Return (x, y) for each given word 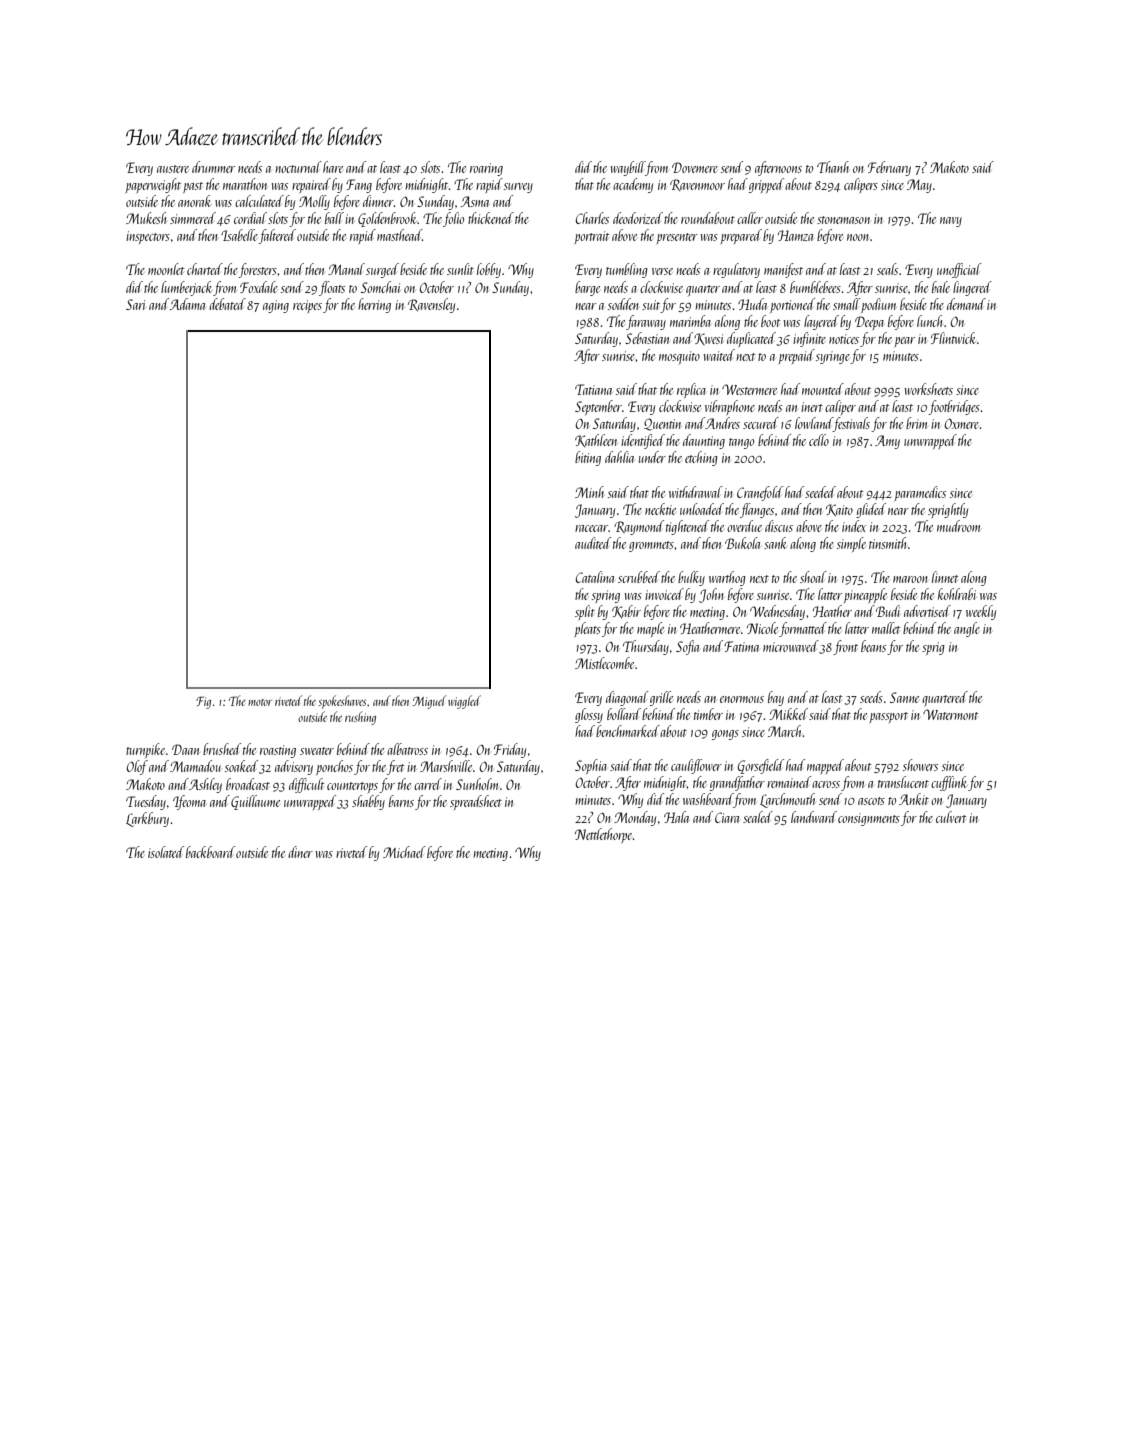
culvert (951, 817)
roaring (486, 169)
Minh (589, 492)
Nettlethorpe (603, 835)
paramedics (920, 493)
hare (333, 167)
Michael (404, 852)
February (889, 168)
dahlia (619, 457)
